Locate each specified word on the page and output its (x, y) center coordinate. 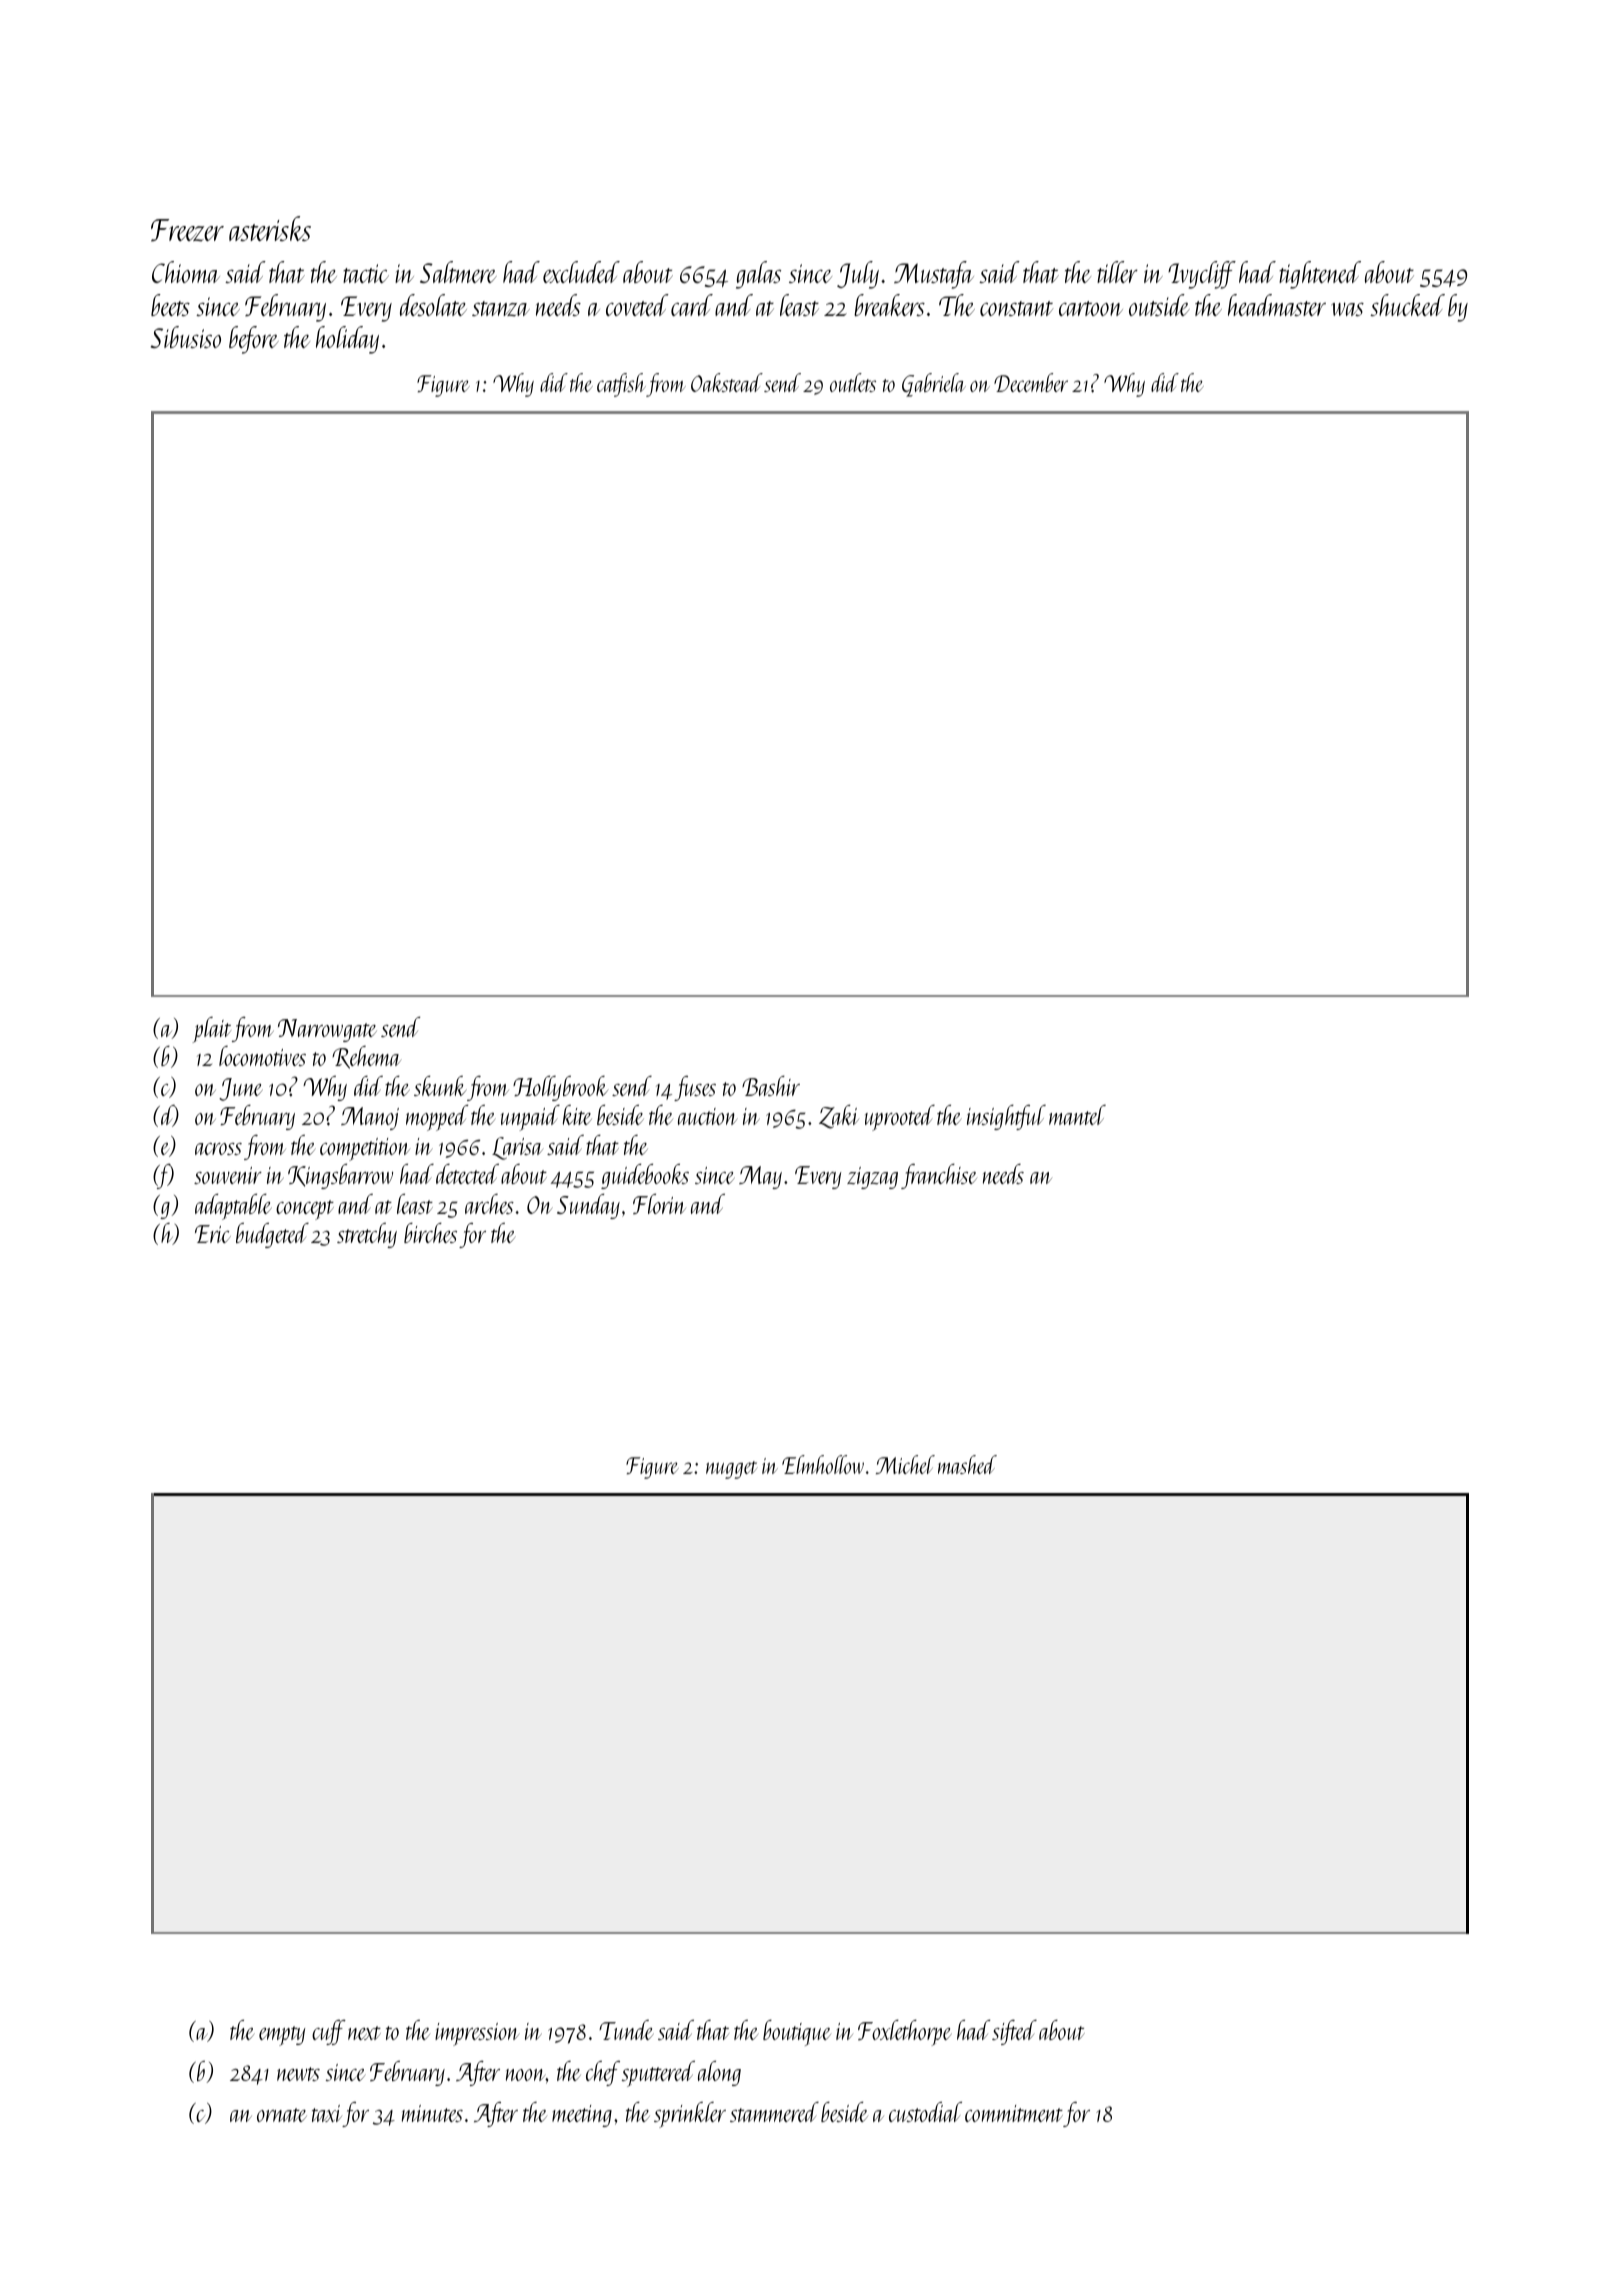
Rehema (367, 1057)
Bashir (771, 1086)
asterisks (270, 228)
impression (477, 2034)
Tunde (626, 2030)
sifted (1014, 2032)
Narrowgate (327, 1030)
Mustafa (934, 275)
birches (430, 1233)
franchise (939, 1176)
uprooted (900, 1118)
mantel (1077, 1115)
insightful (1006, 1117)
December (1031, 382)
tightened (1320, 275)
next (364, 2033)
